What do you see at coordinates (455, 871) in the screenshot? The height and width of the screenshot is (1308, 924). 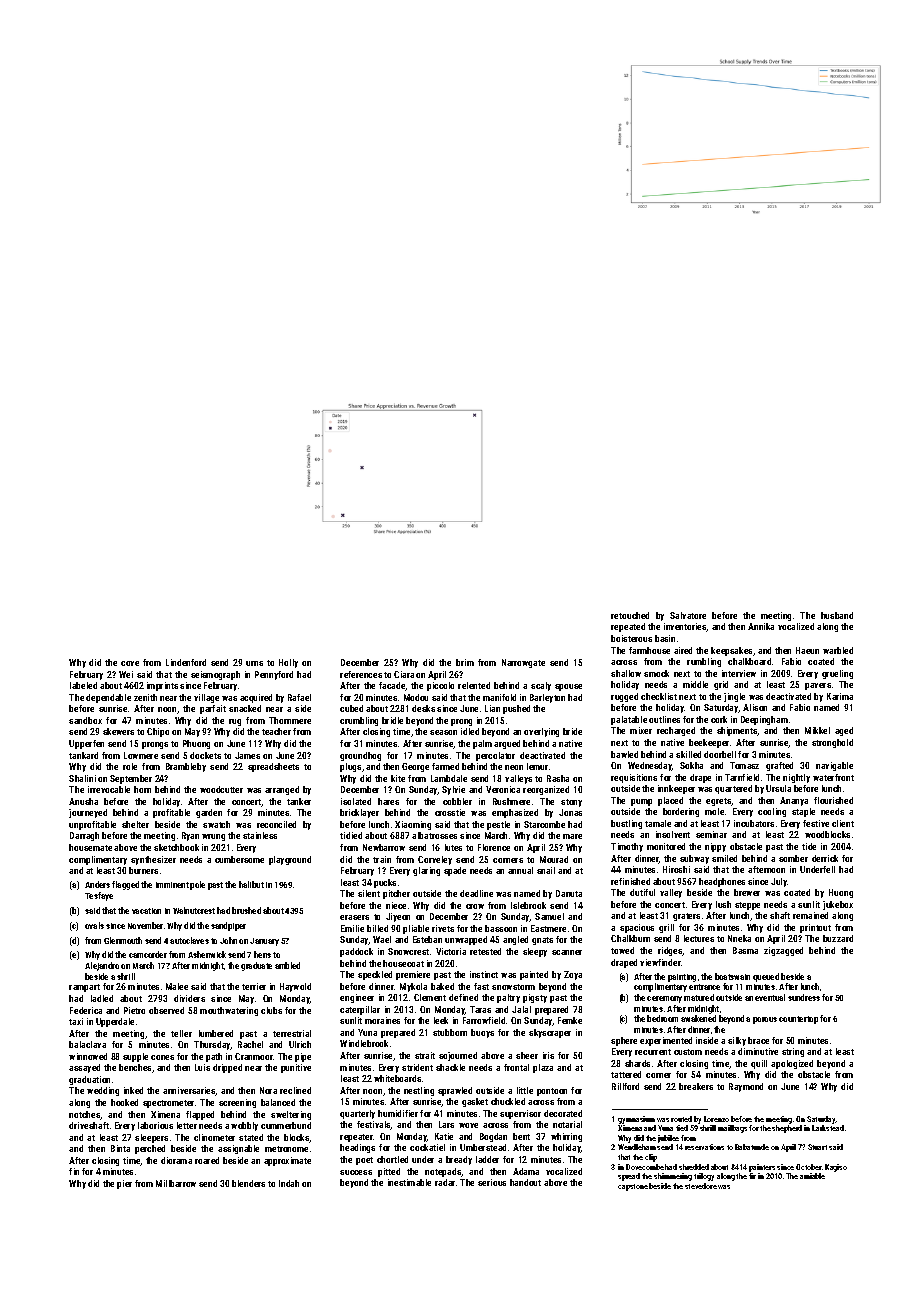 I see `spade` at bounding box center [455, 871].
